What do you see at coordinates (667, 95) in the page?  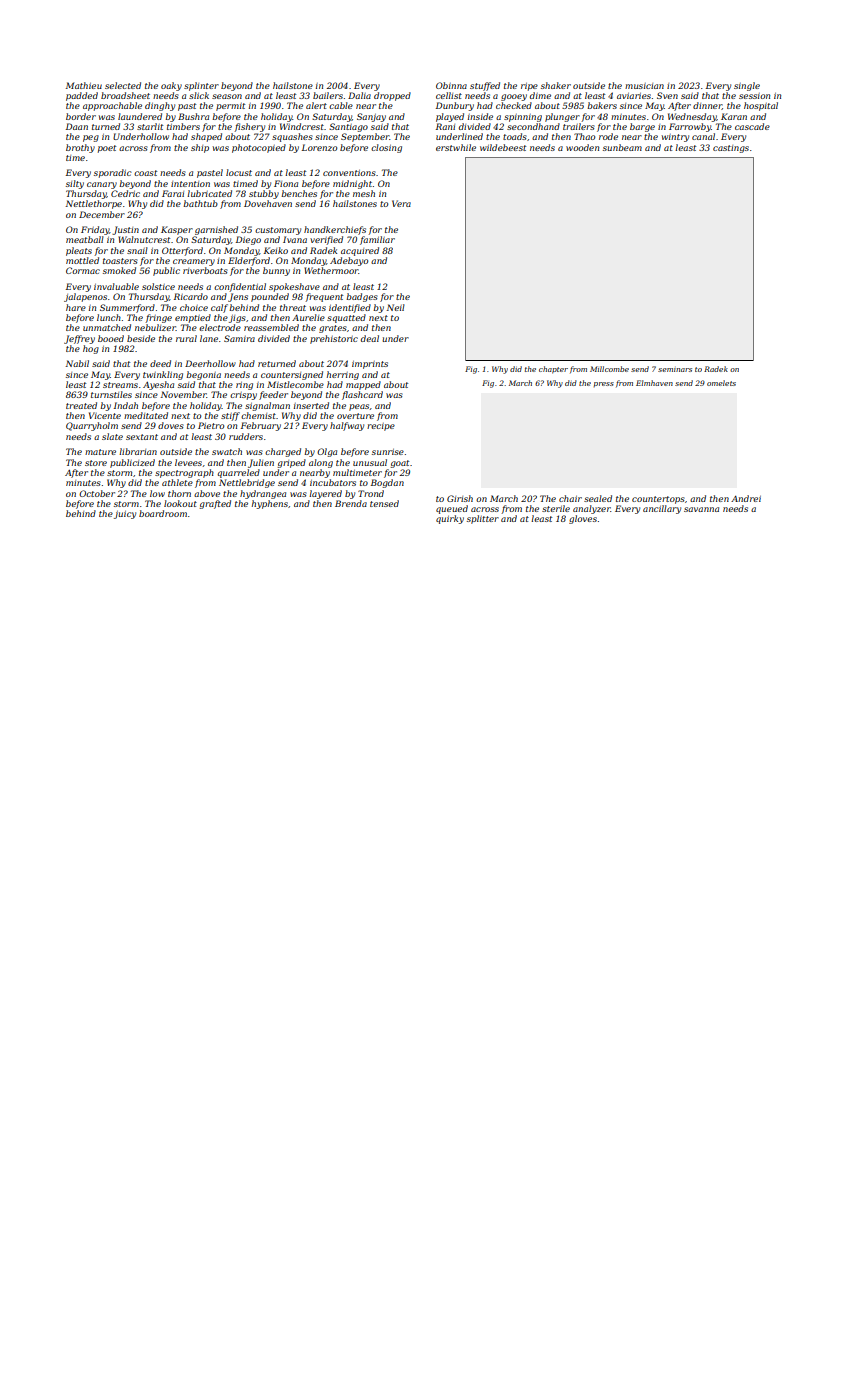 I see `Sven` at bounding box center [667, 95].
